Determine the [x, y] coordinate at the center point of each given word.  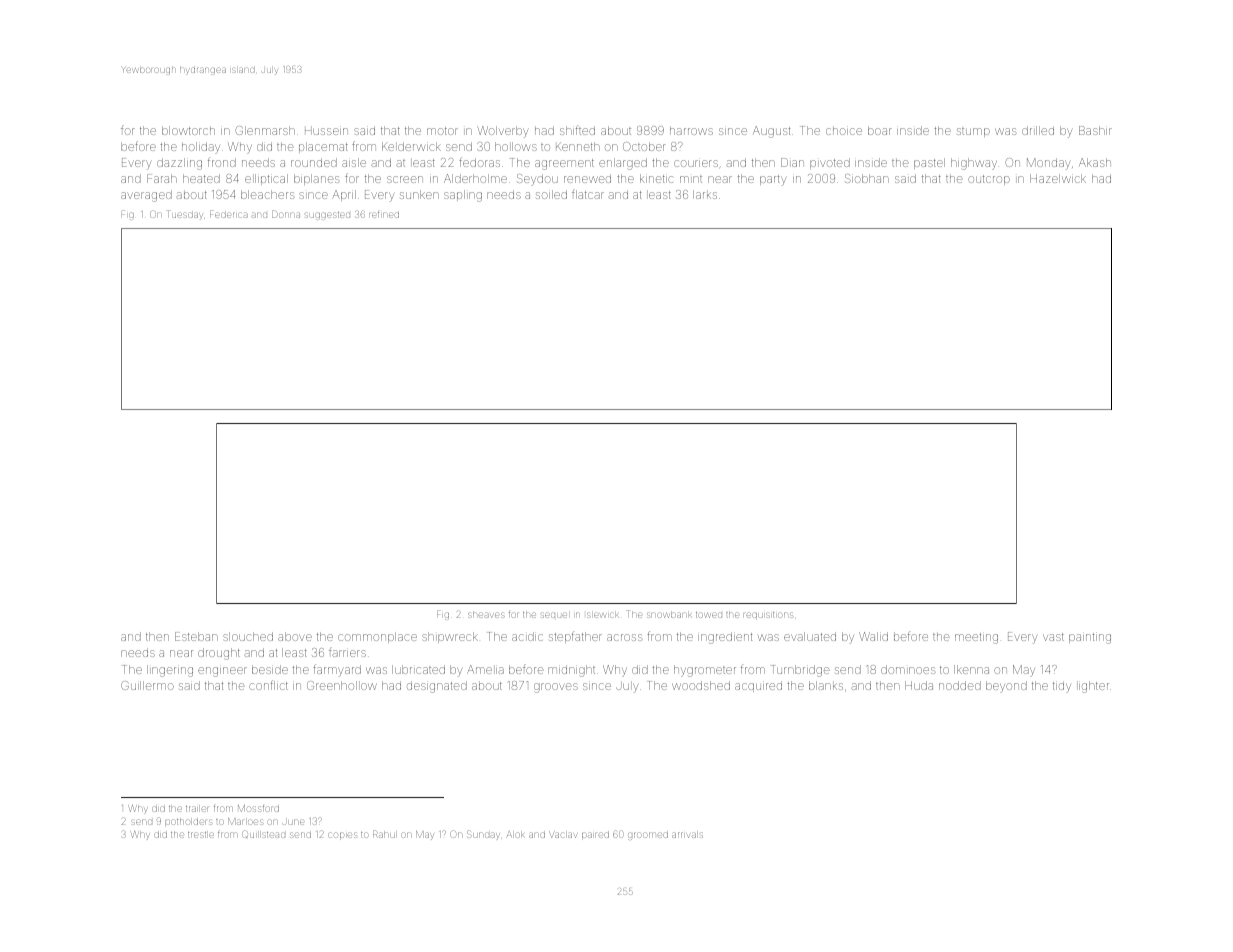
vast [1053, 637]
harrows [691, 131]
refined [384, 215]
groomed [648, 836]
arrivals [687, 835]
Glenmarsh [265, 130]
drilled [1038, 130]
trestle [201, 835]
